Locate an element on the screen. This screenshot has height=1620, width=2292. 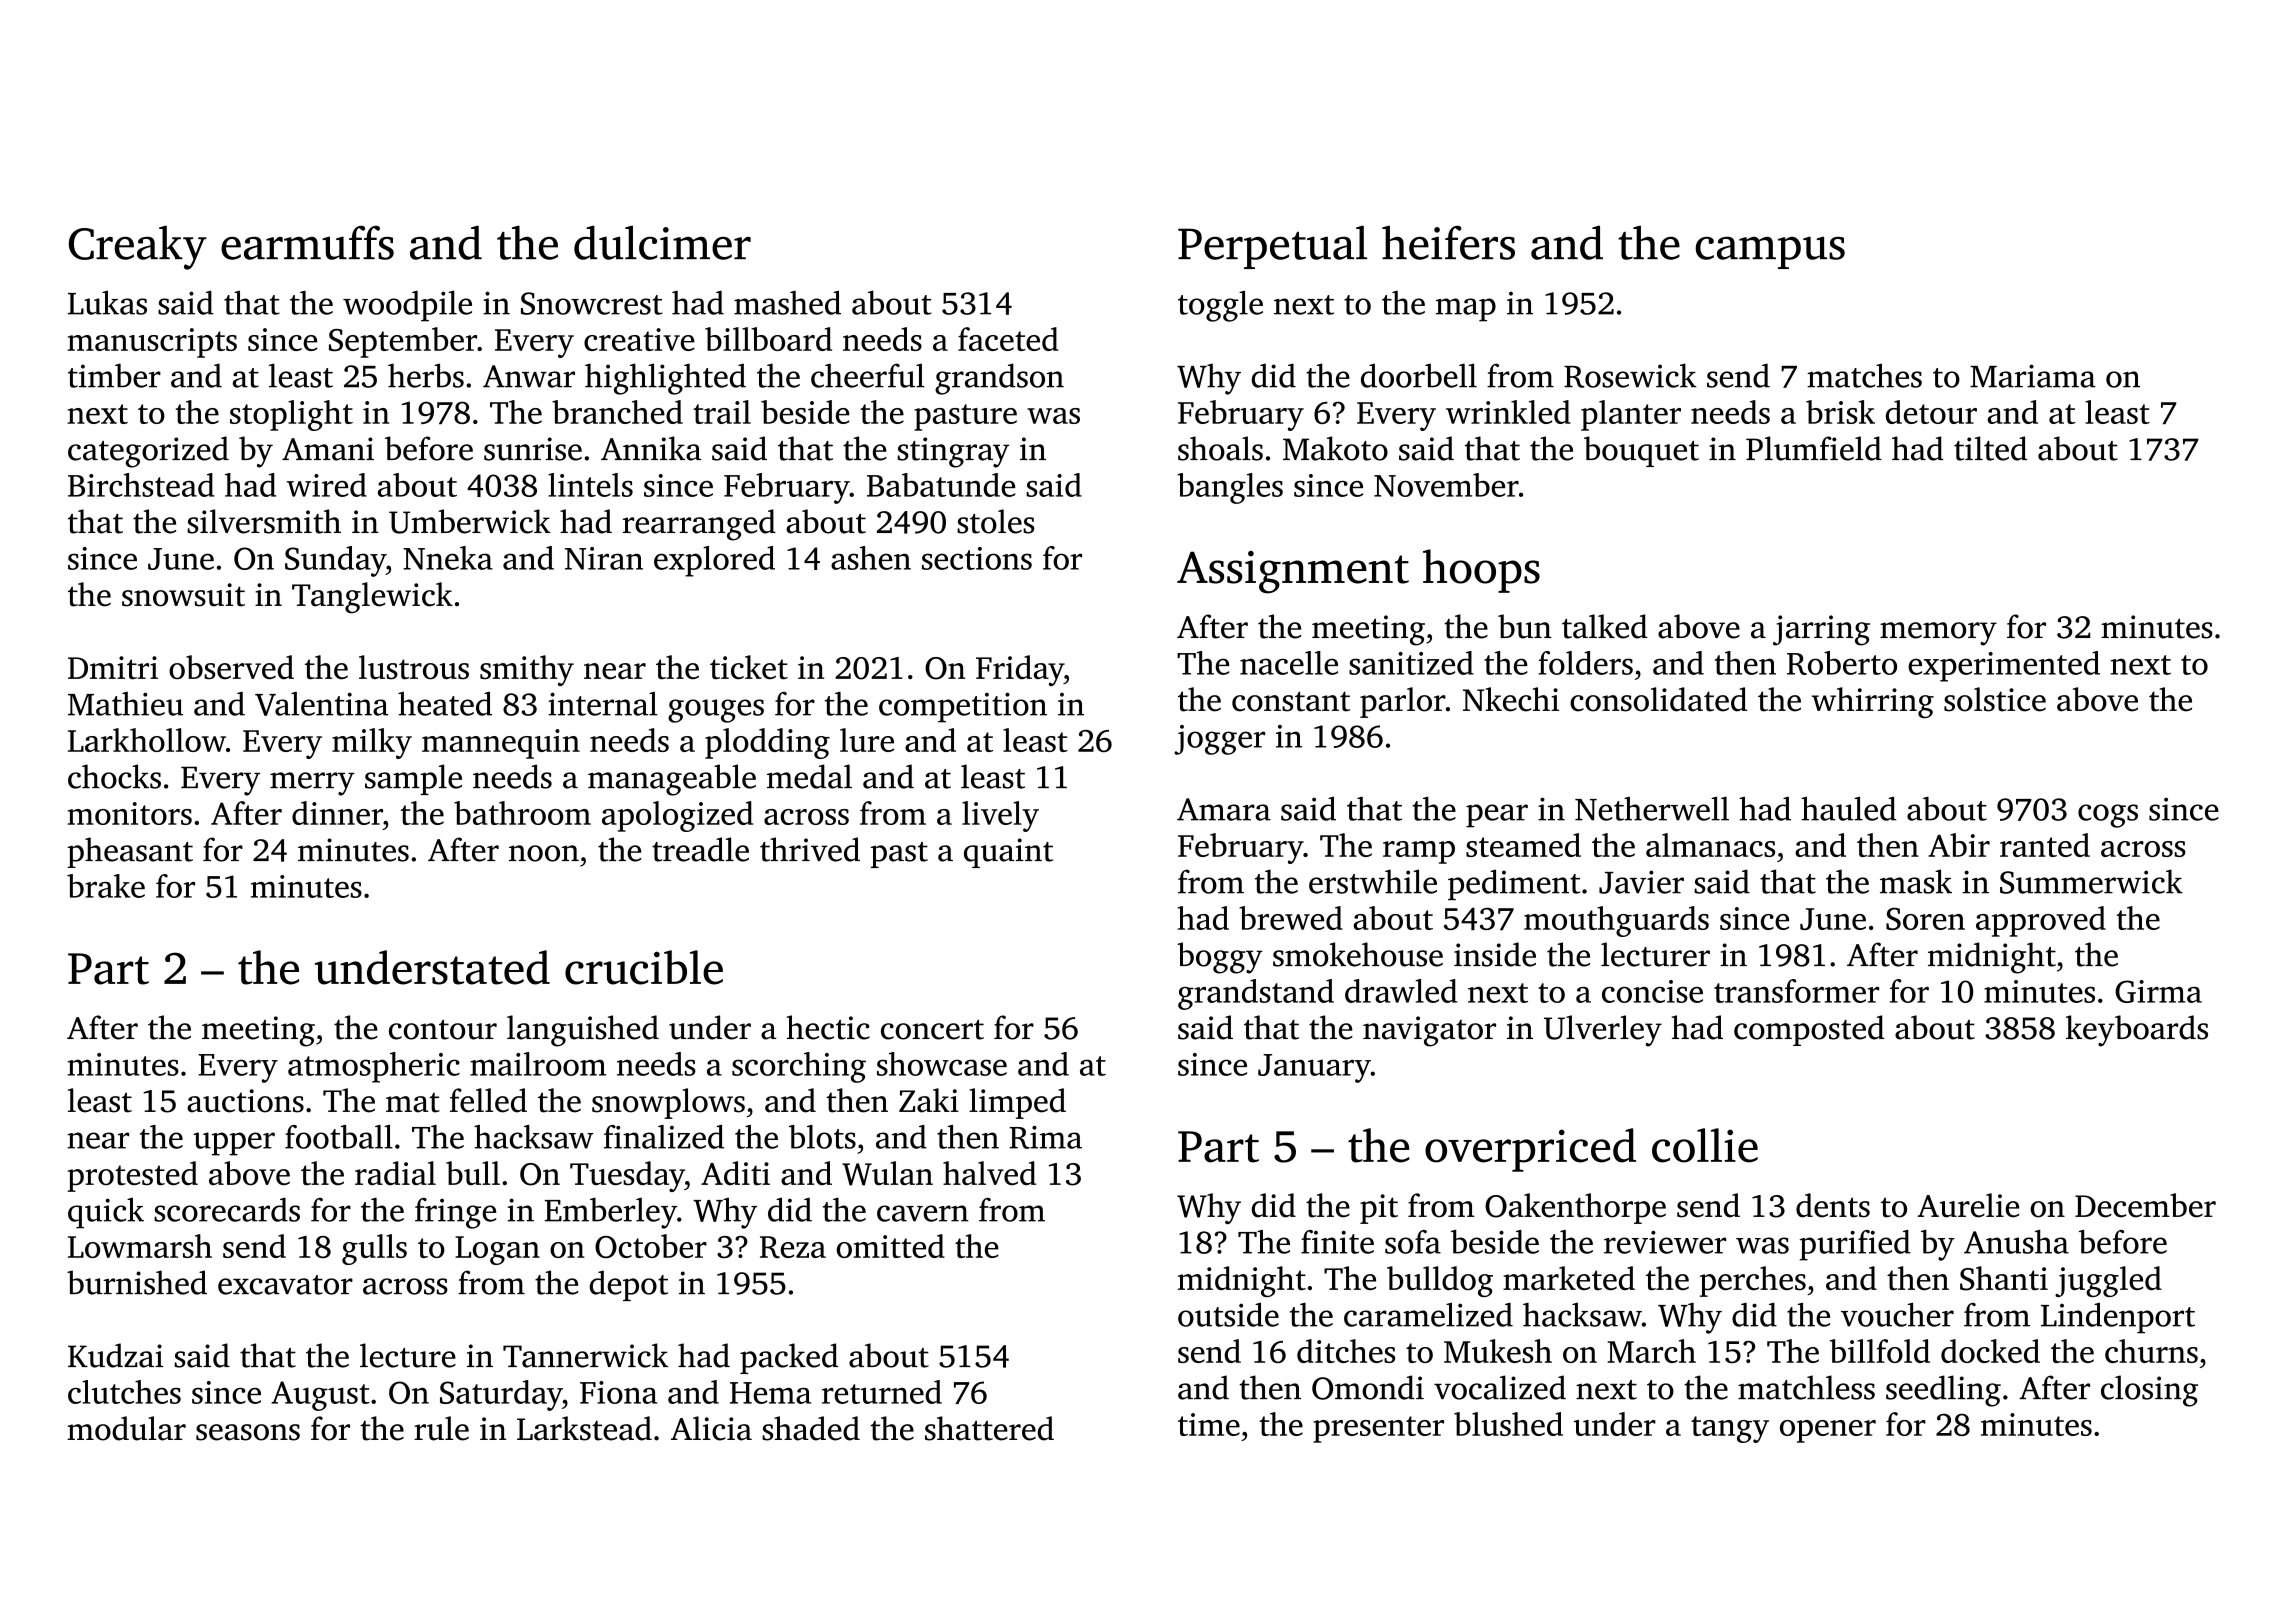
campus is located at coordinates (1770, 253).
